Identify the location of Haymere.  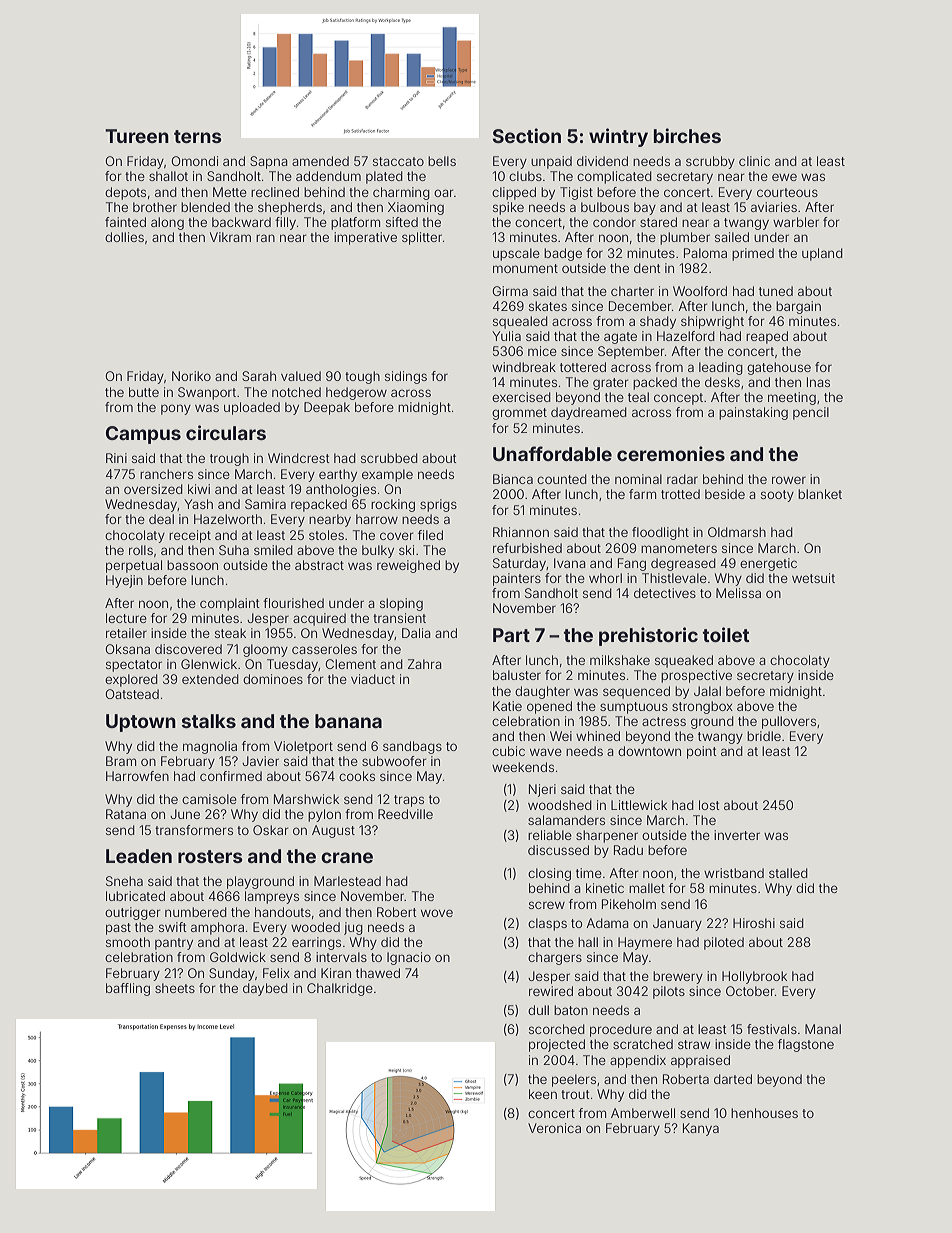
(645, 943).
